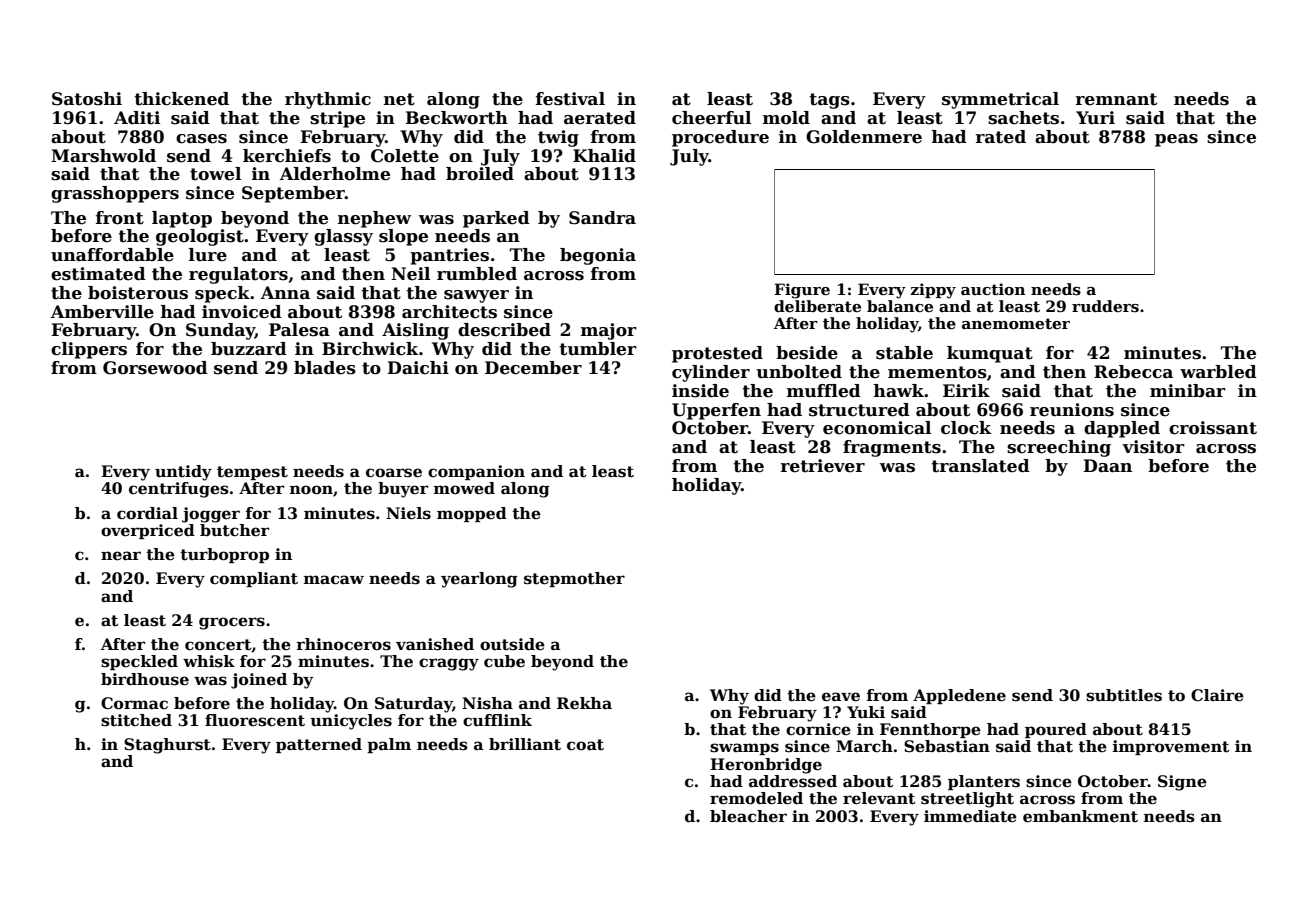 This screenshot has height=924, width=1308. Describe the element at coordinates (343, 644) in the screenshot. I see `rhinoceros` at that location.
